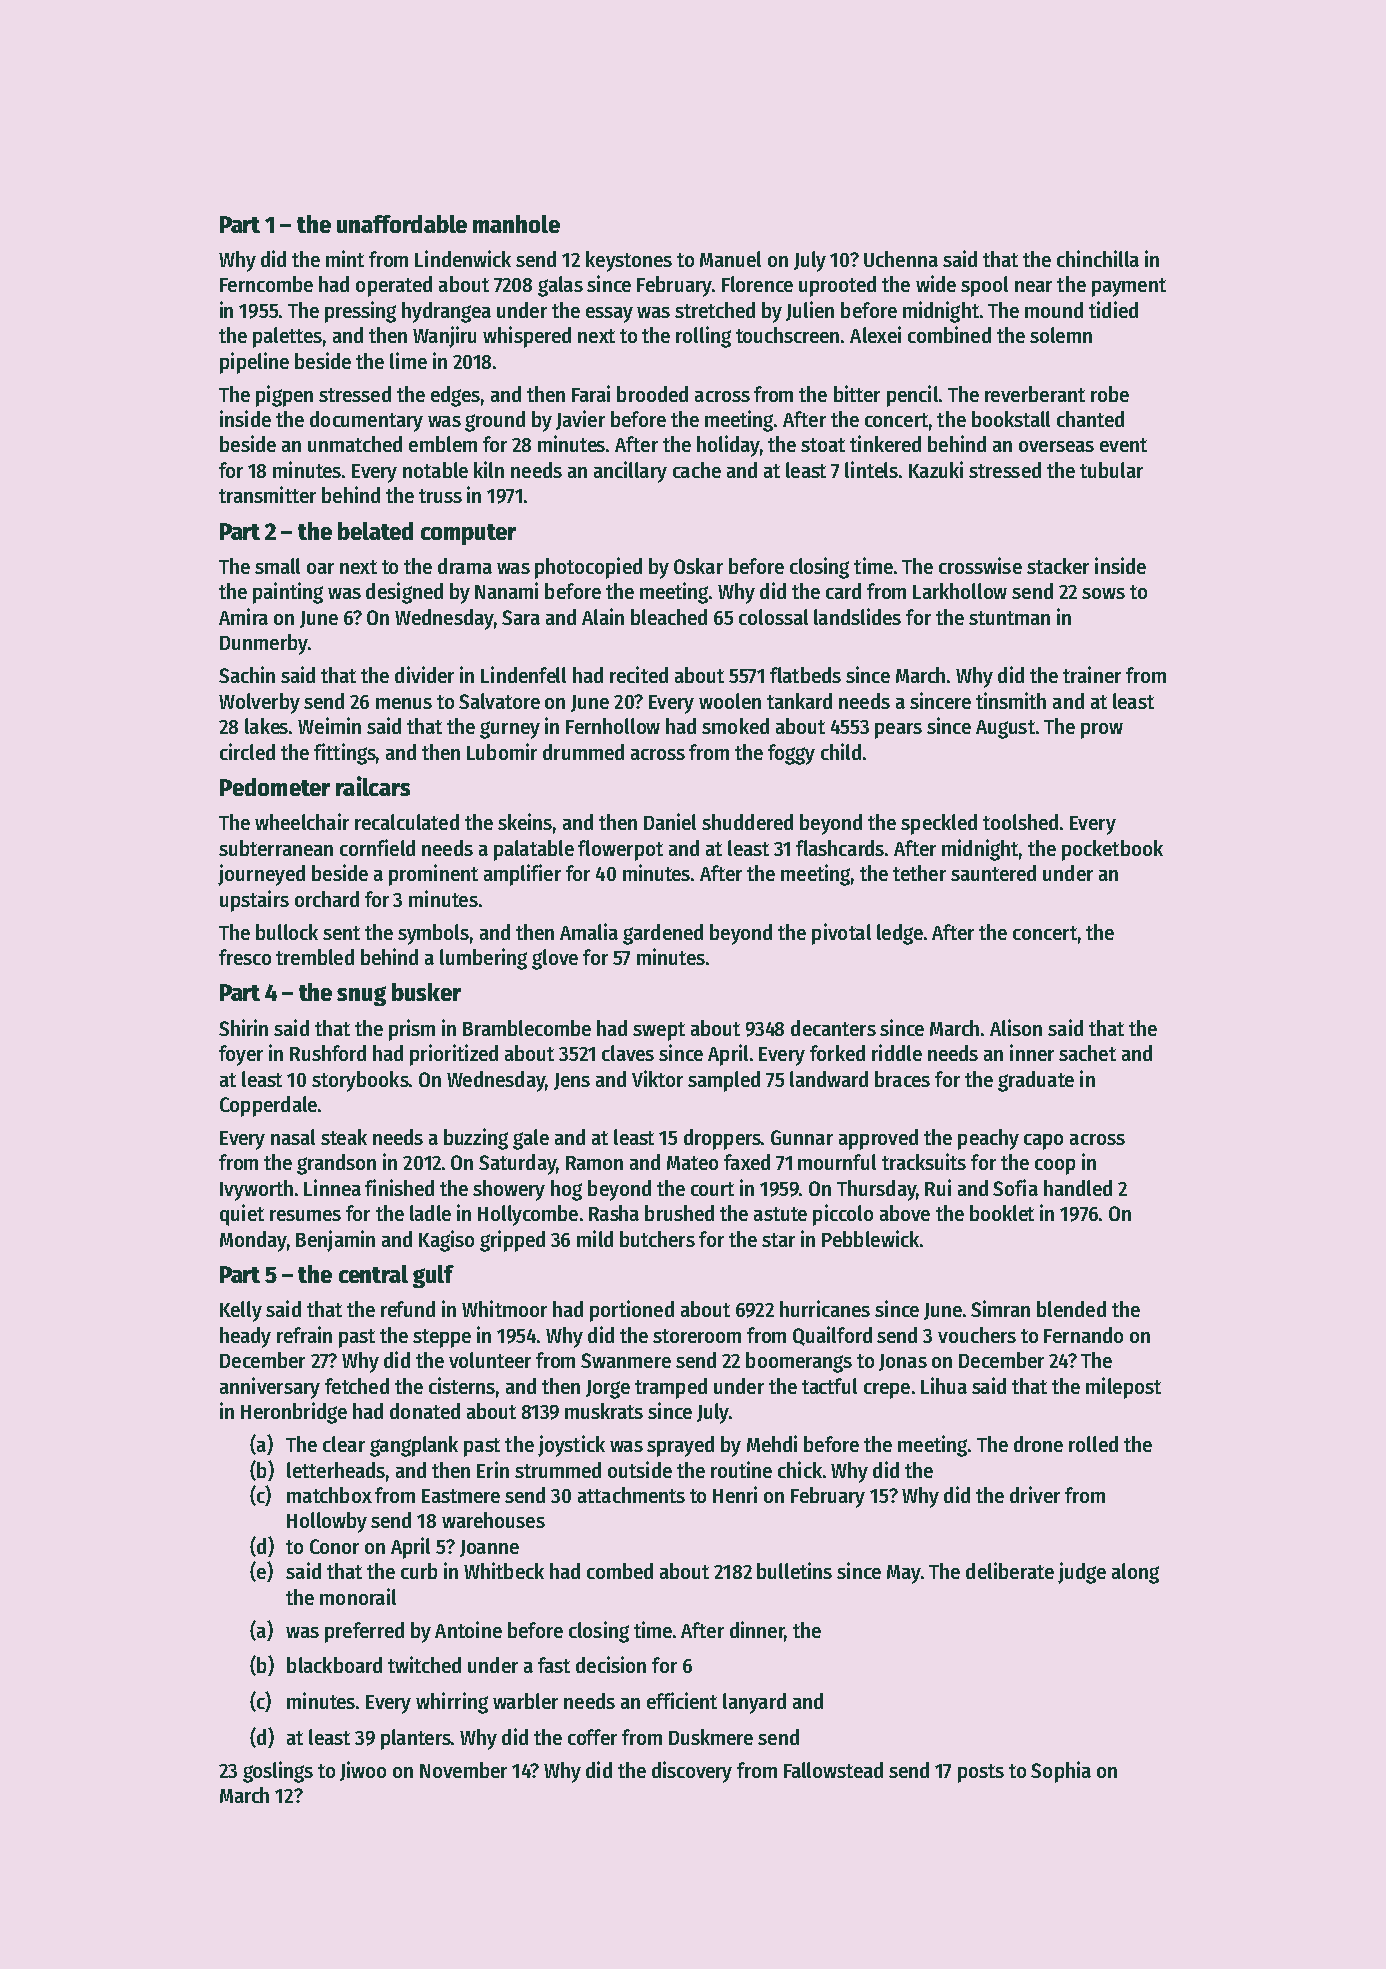 The image size is (1386, 1969). I want to click on drone, so click(1038, 1444).
